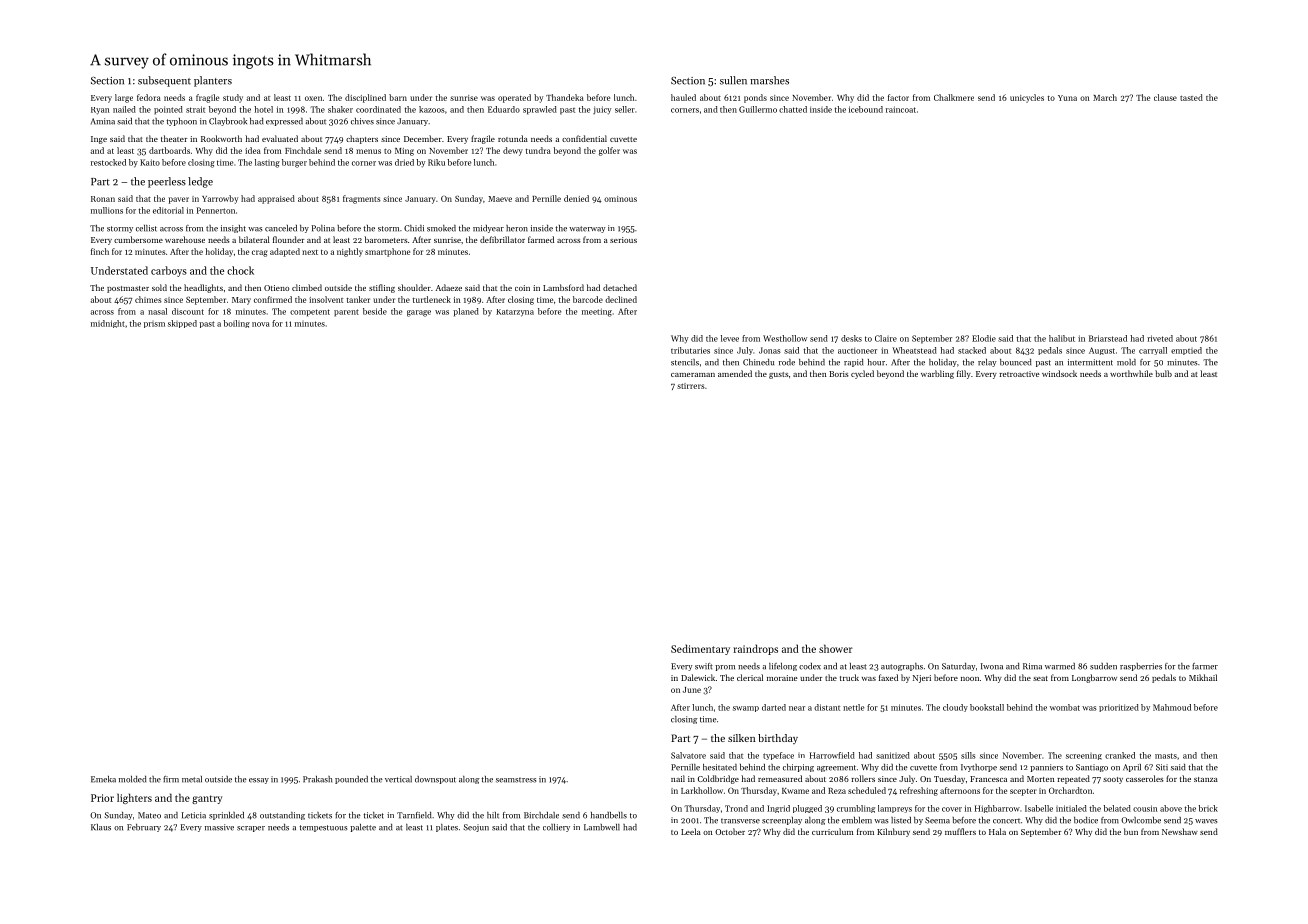 The image size is (1308, 924). What do you see at coordinates (192, 779) in the image?
I see `metal` at bounding box center [192, 779].
